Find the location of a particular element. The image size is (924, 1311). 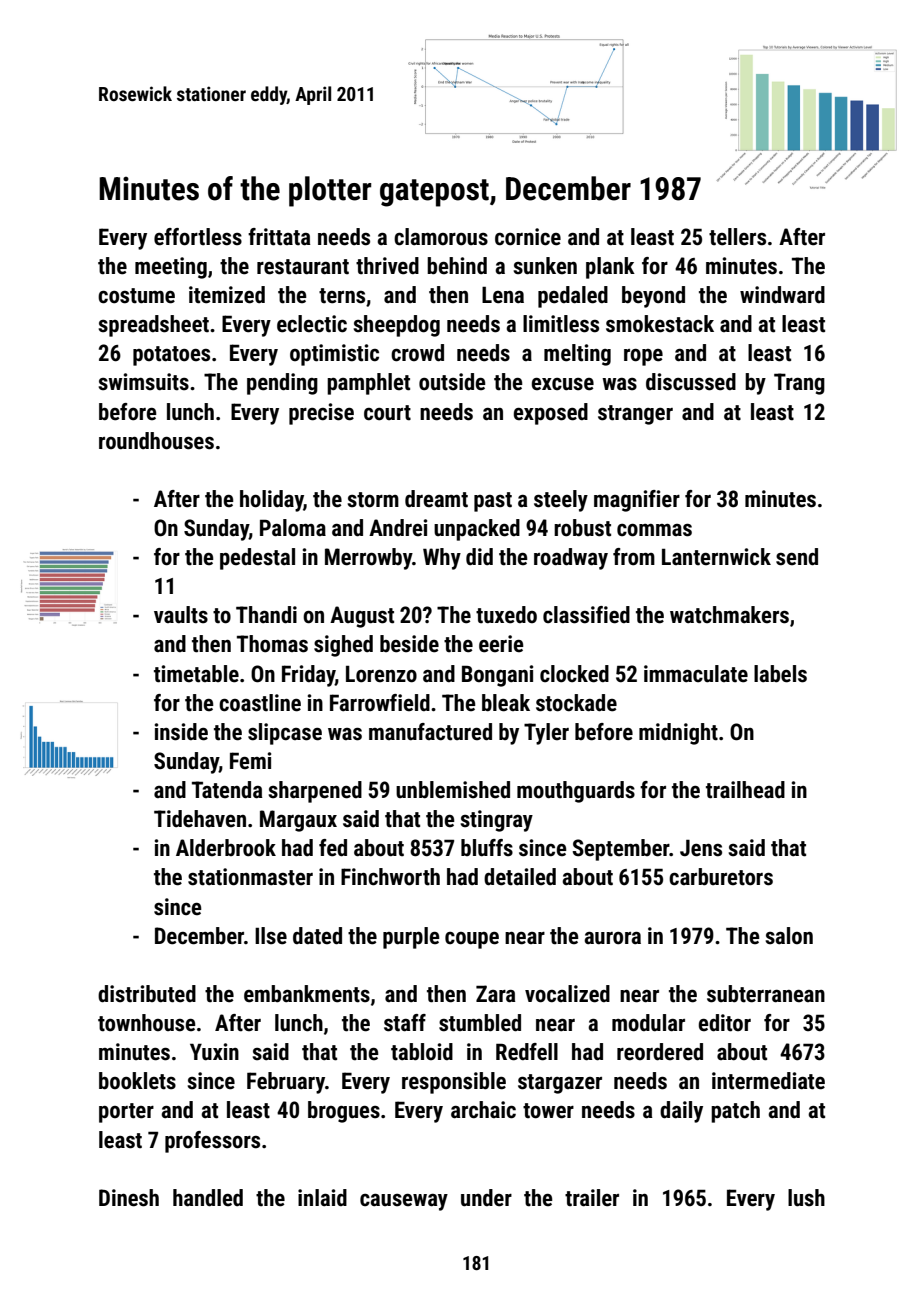

manufactured is located at coordinates (430, 732).
